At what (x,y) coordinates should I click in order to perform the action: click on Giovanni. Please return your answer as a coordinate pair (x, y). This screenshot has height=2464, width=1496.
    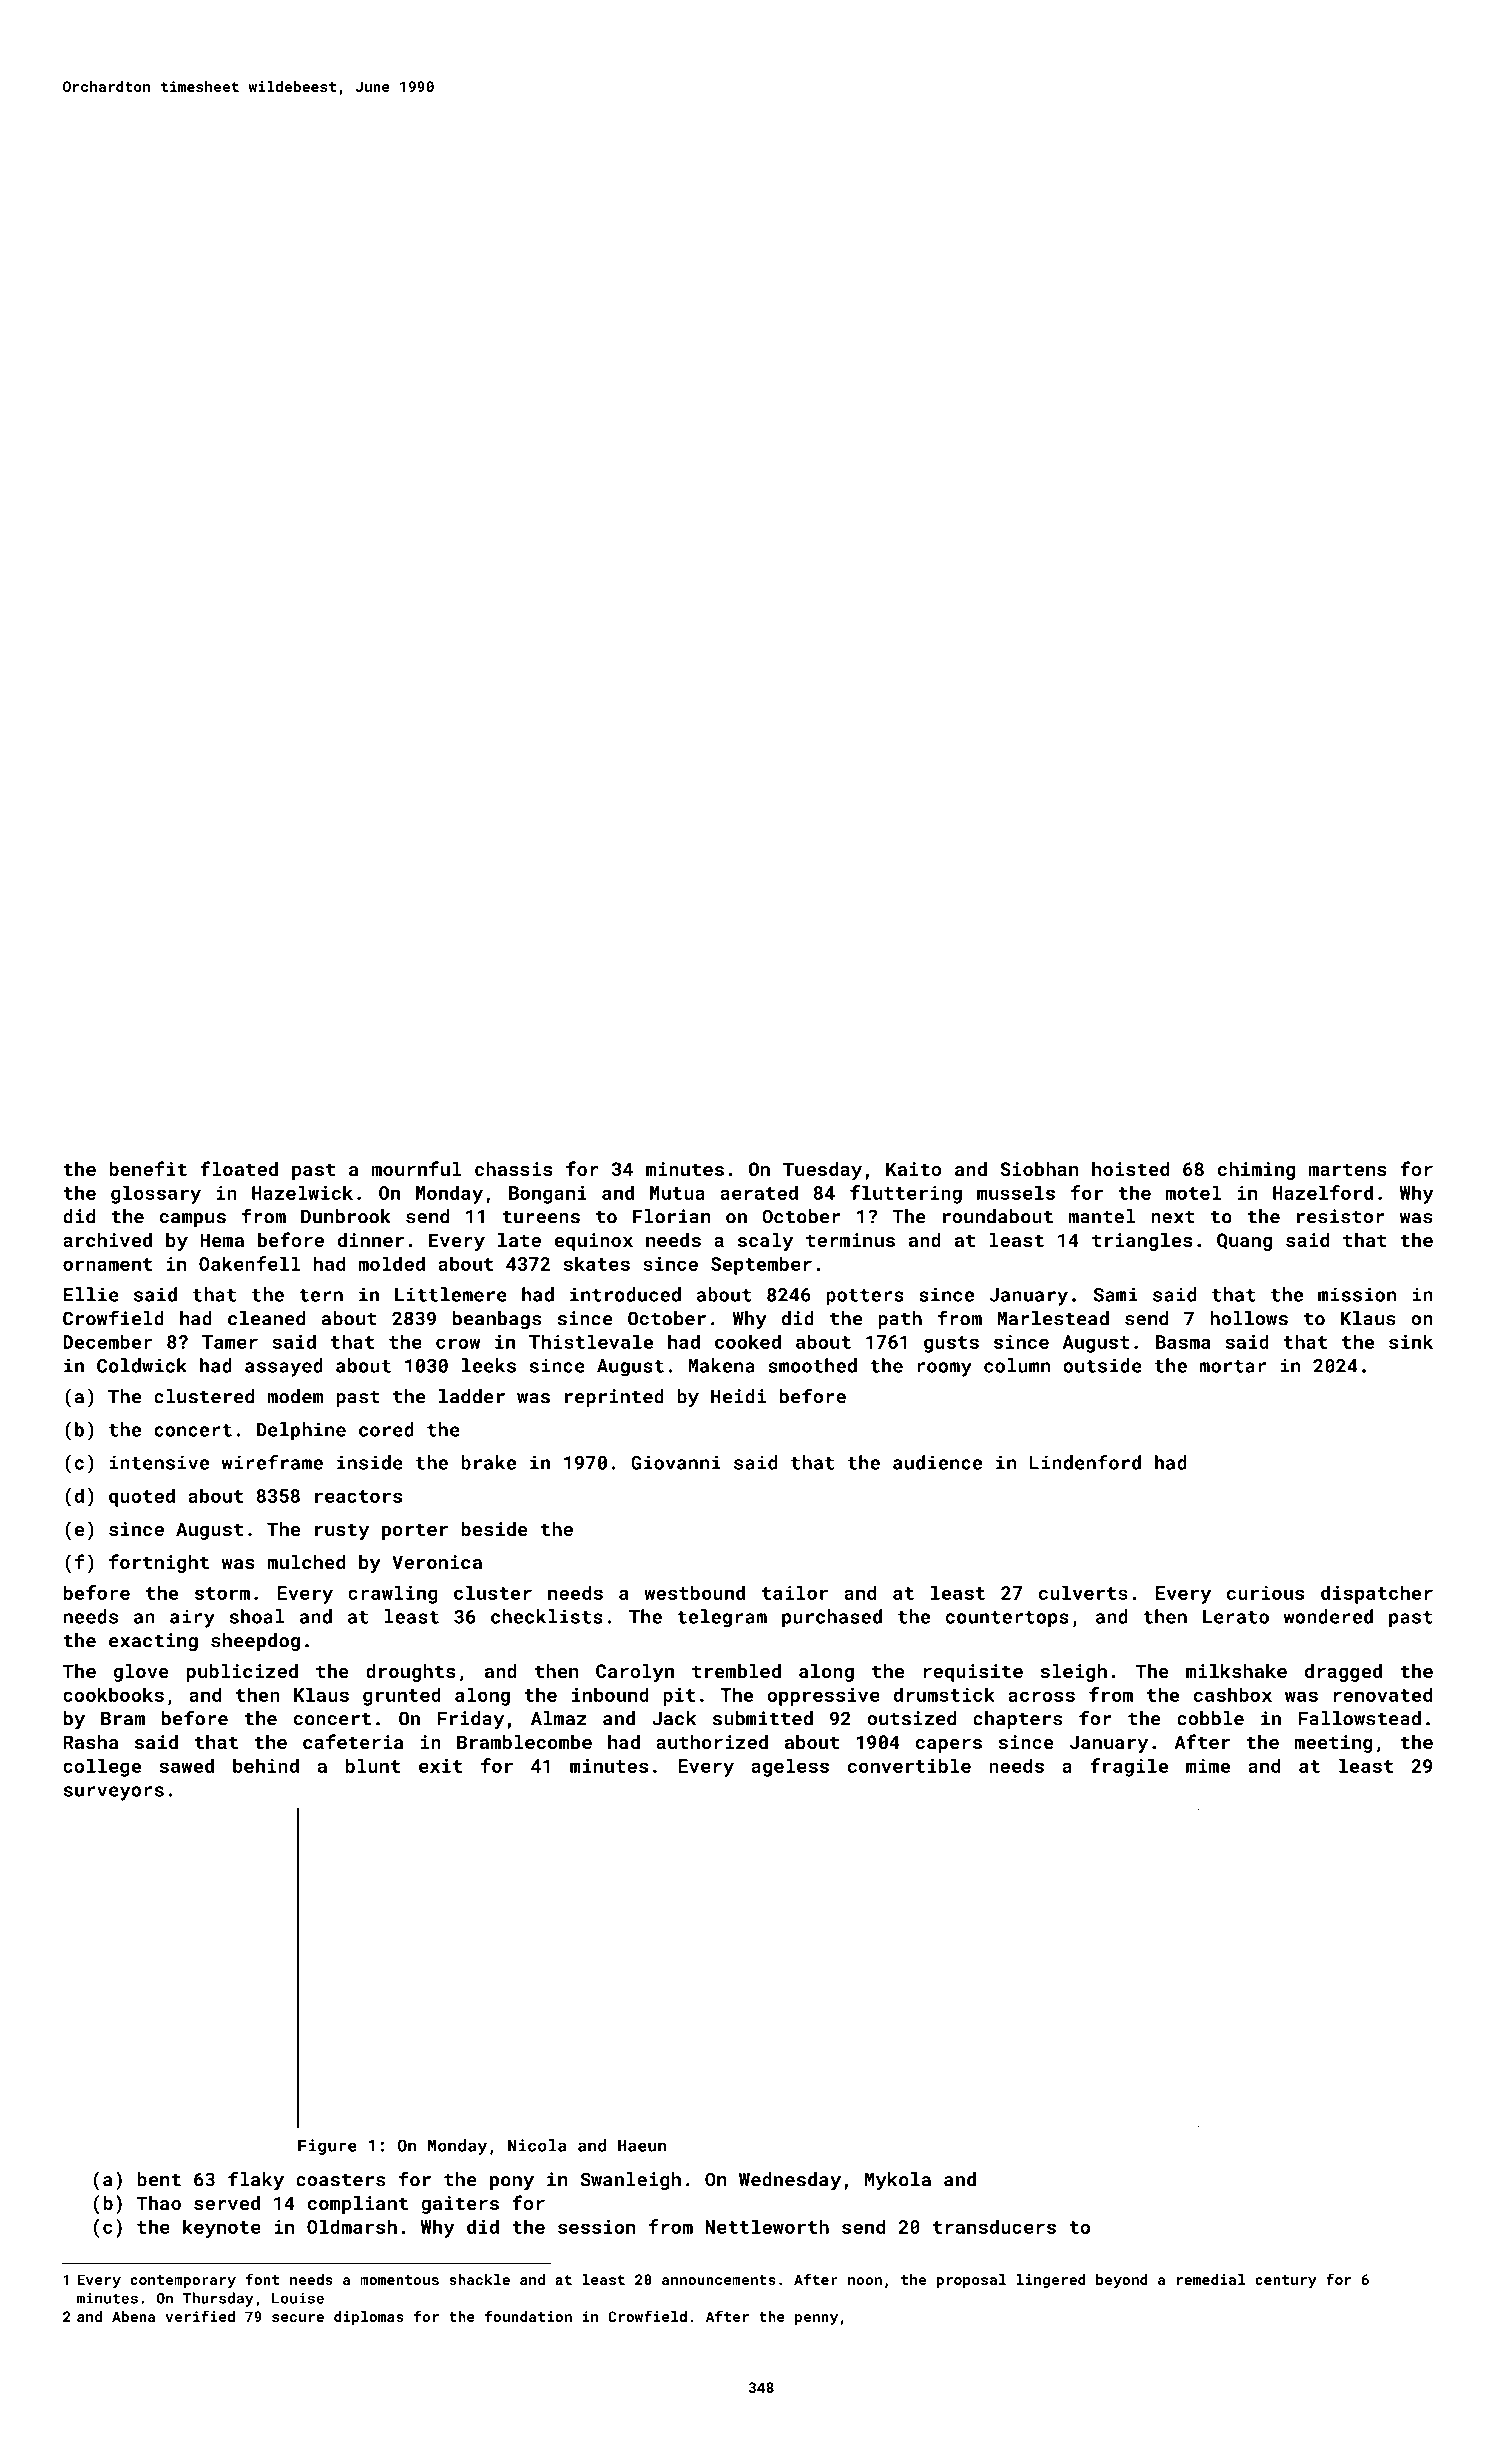
    Looking at the image, I should click on (676, 1462).
